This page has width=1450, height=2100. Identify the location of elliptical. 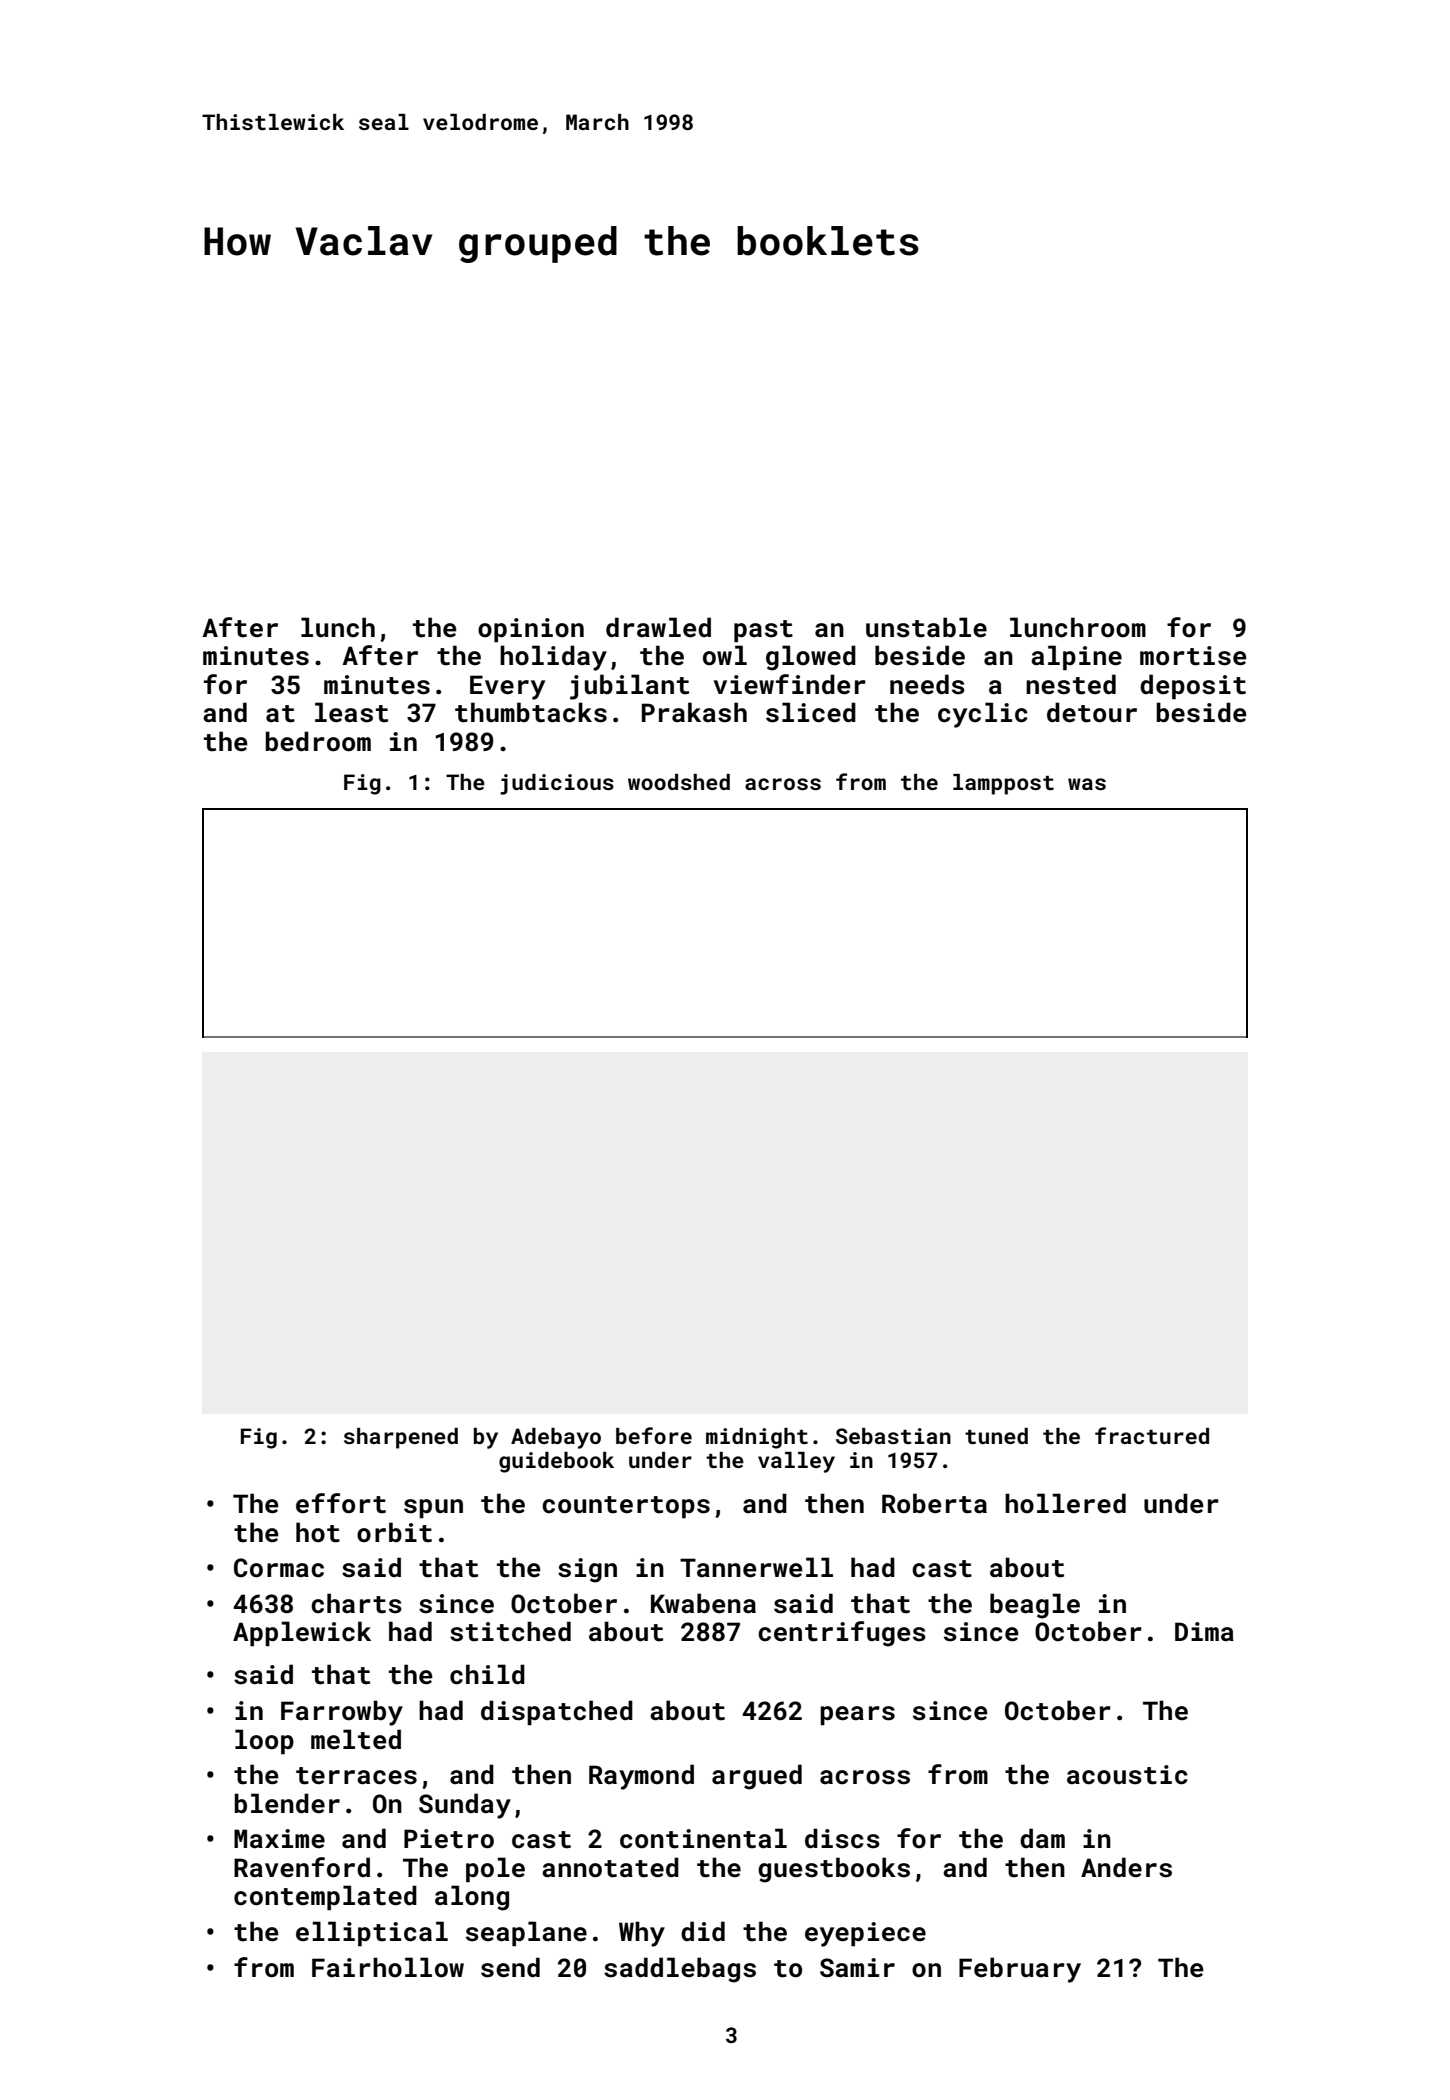
(372, 1933).
